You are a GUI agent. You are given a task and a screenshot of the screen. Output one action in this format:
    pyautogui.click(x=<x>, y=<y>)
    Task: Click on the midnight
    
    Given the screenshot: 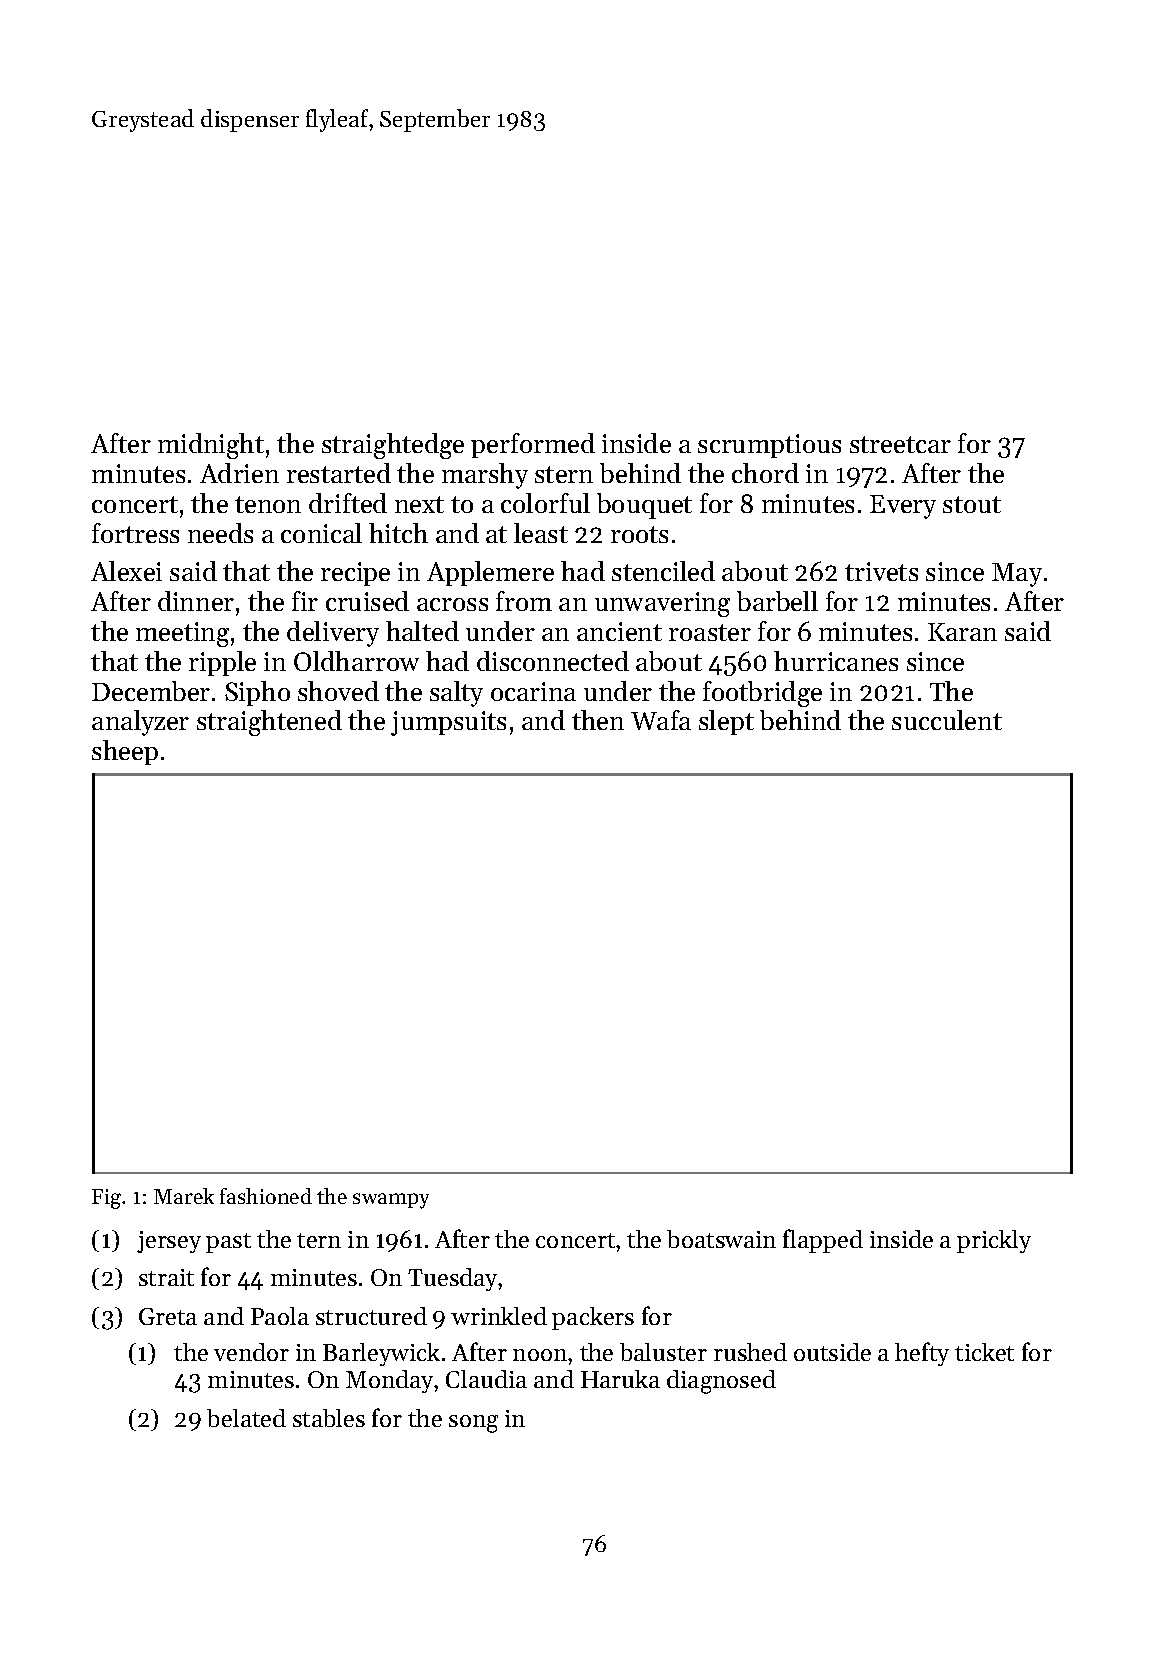 What is the action you would take?
    pyautogui.click(x=211, y=446)
